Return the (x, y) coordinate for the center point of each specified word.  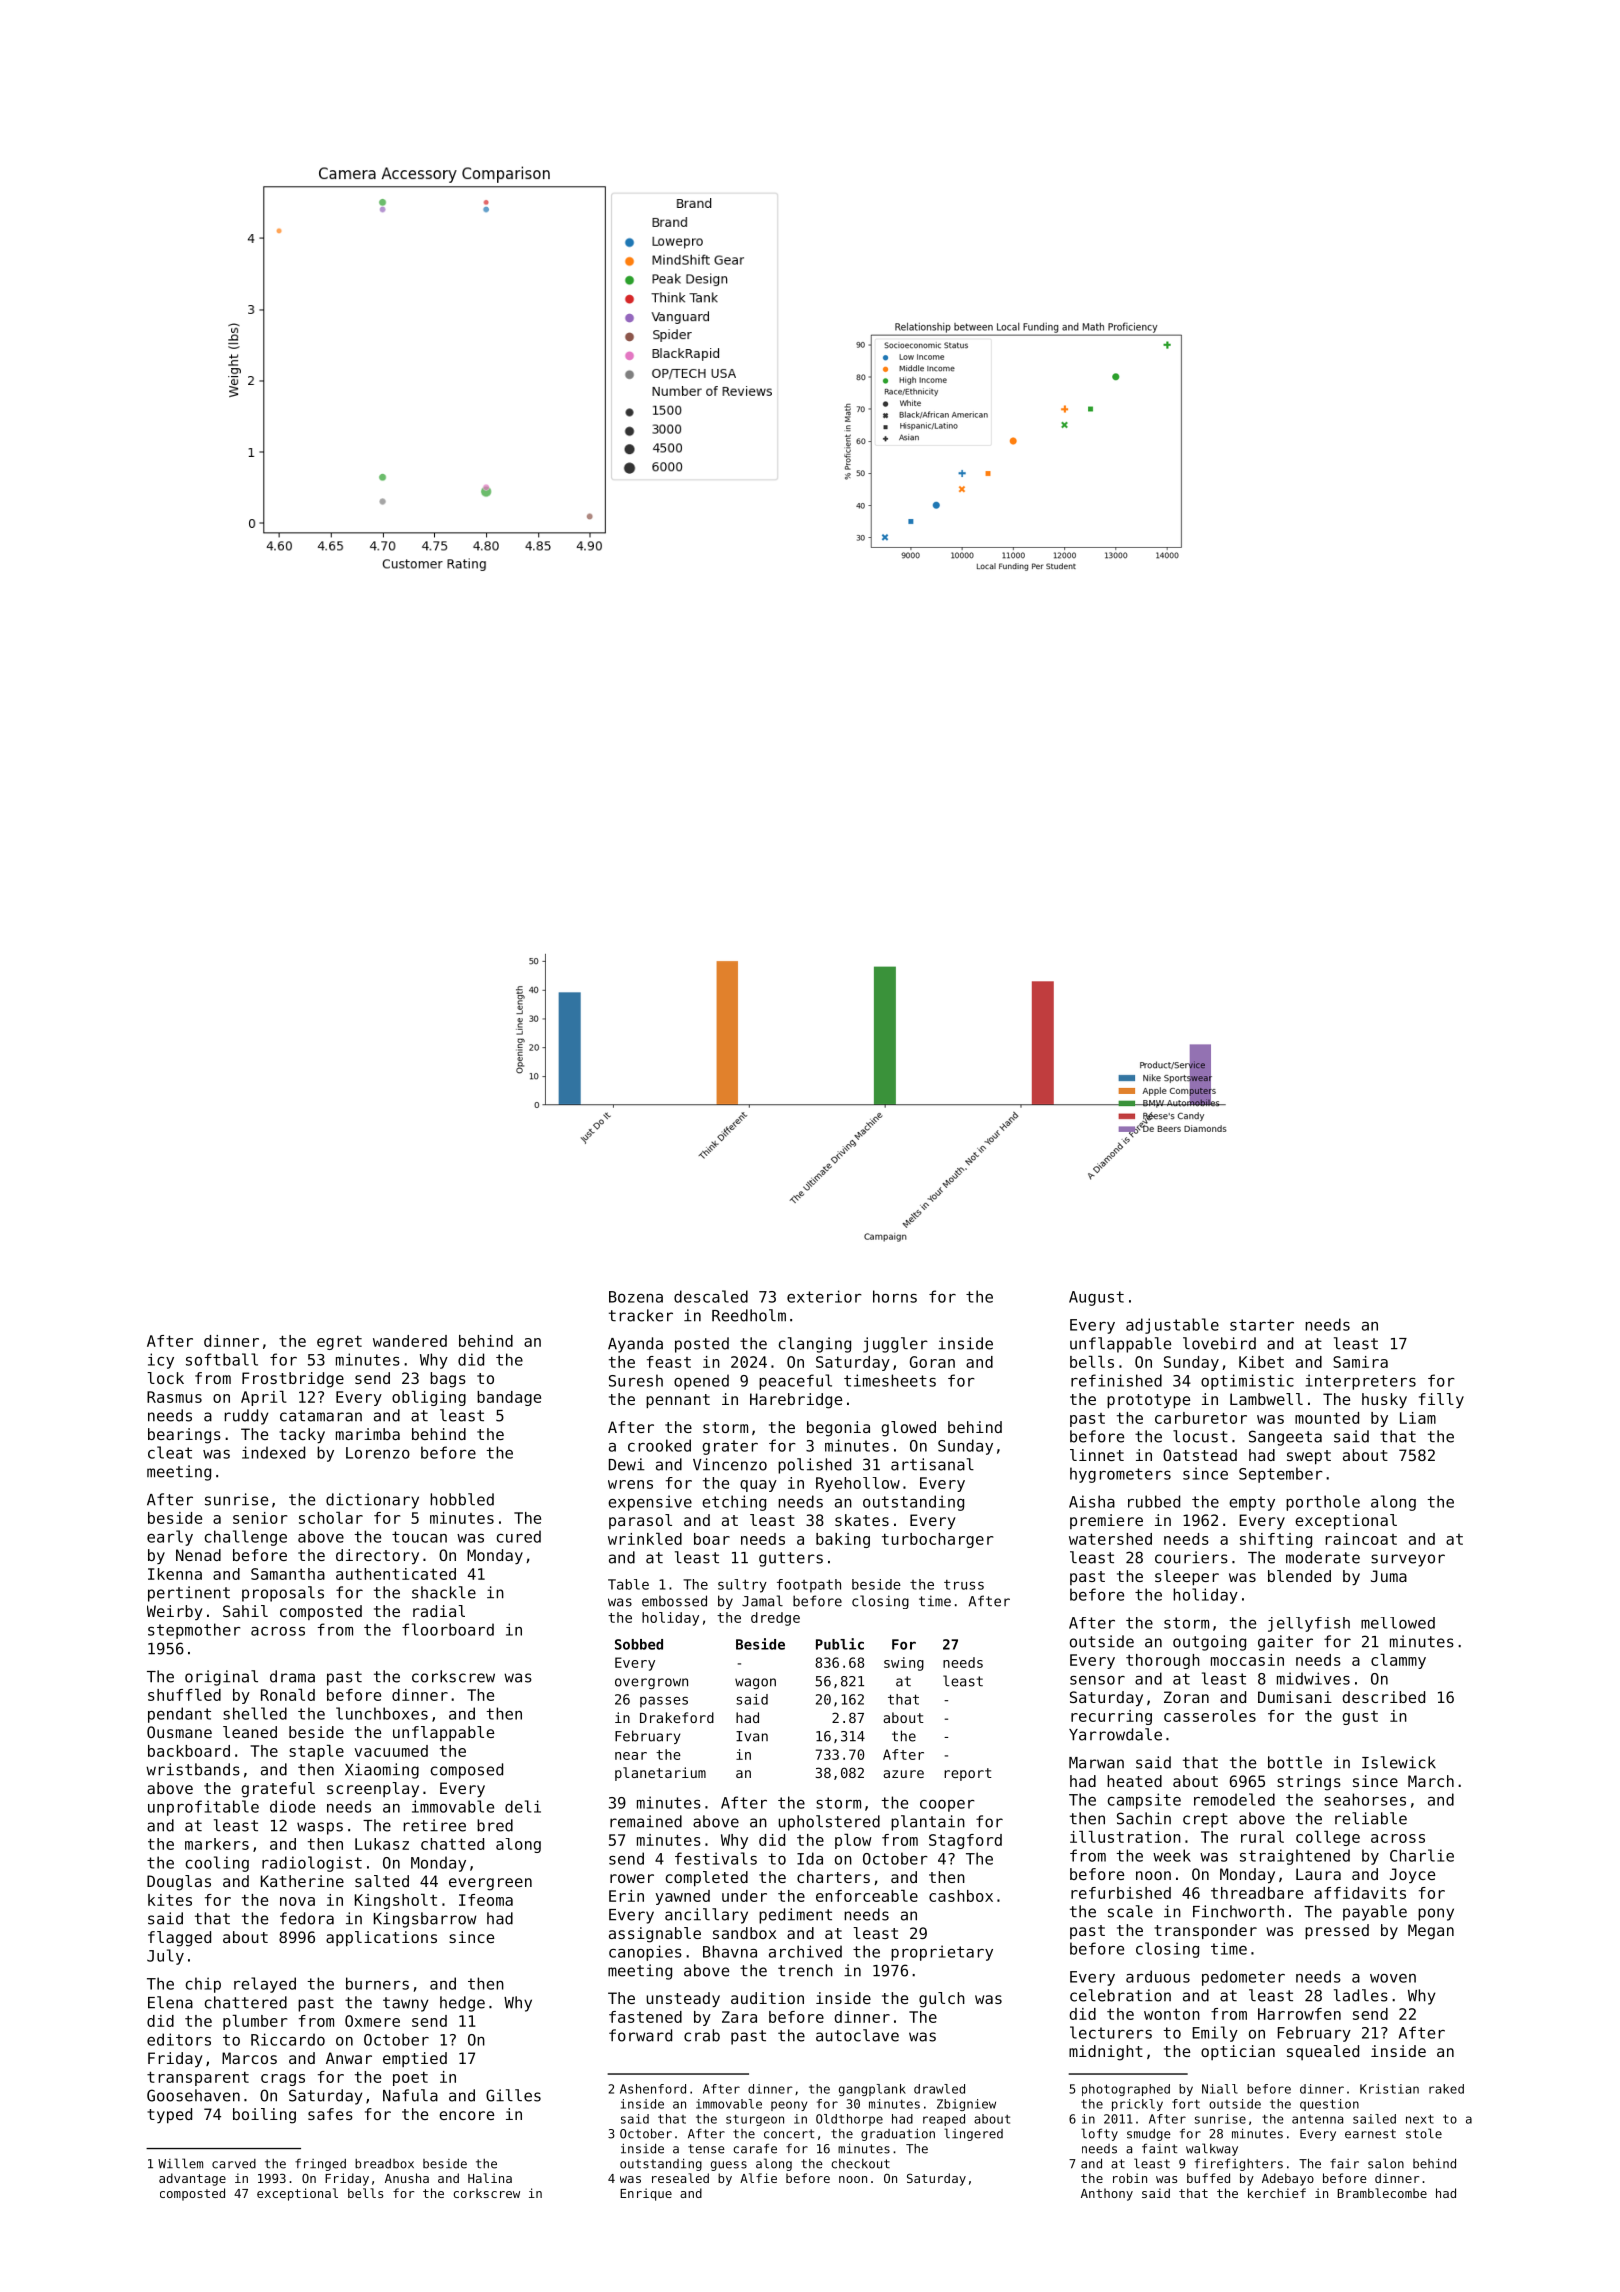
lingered (973, 2134)
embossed (674, 1601)
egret (339, 1343)
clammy (1398, 1661)
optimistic (1247, 1382)
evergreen (490, 1884)
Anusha (407, 2178)
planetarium (660, 1774)
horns (895, 1296)
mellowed (1398, 1623)
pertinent (189, 1594)
